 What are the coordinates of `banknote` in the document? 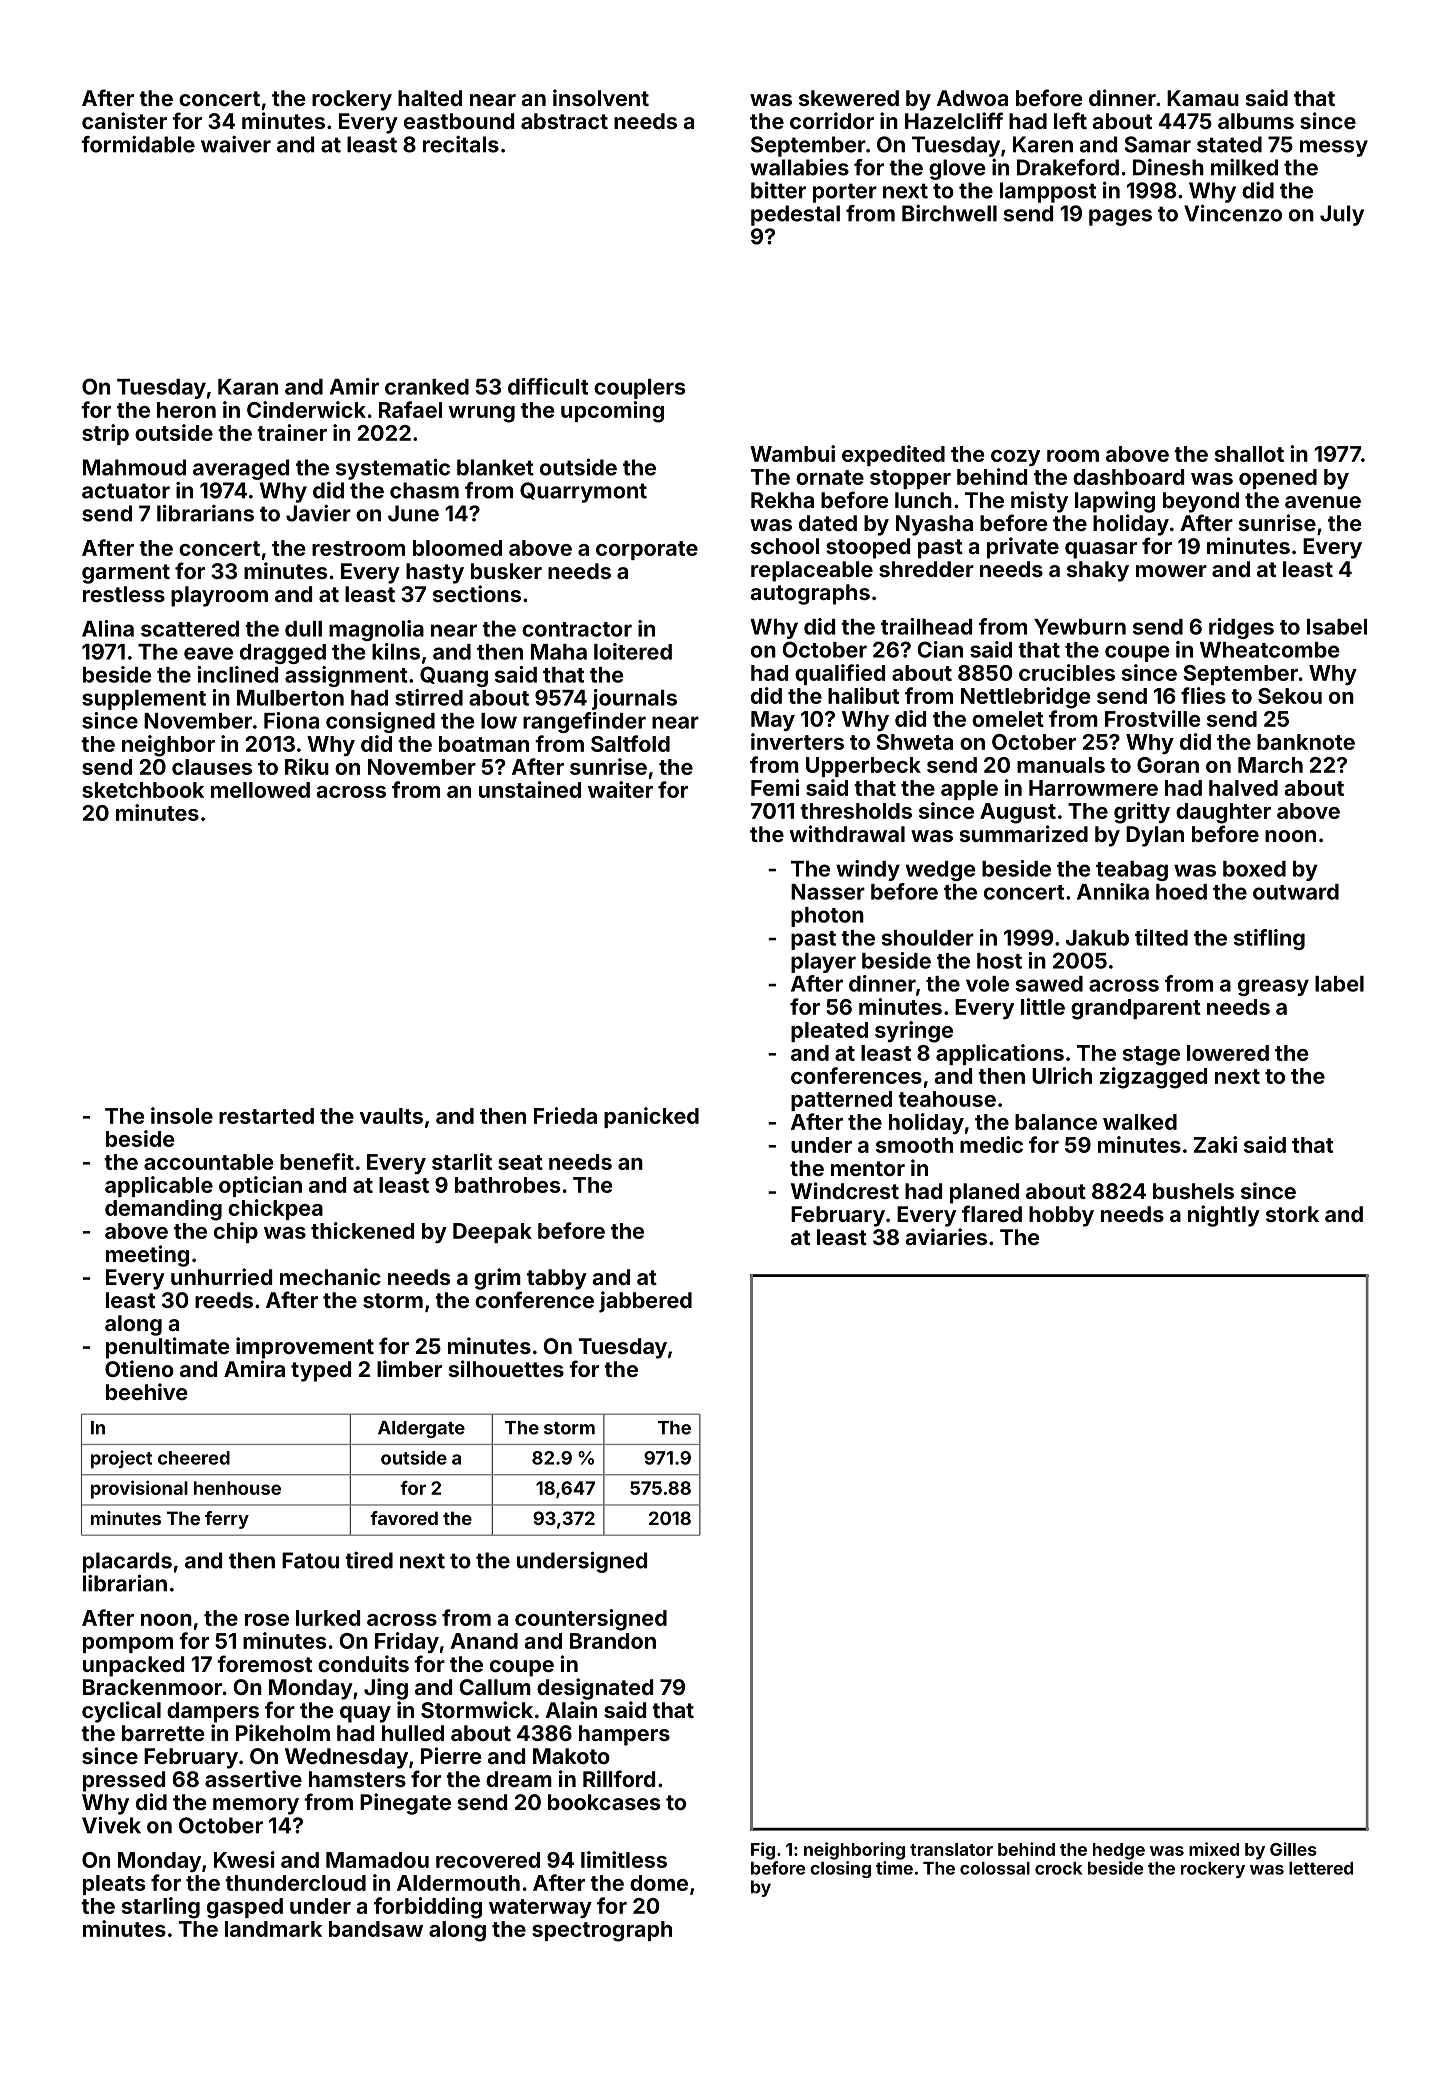 It's located at (1306, 742).
